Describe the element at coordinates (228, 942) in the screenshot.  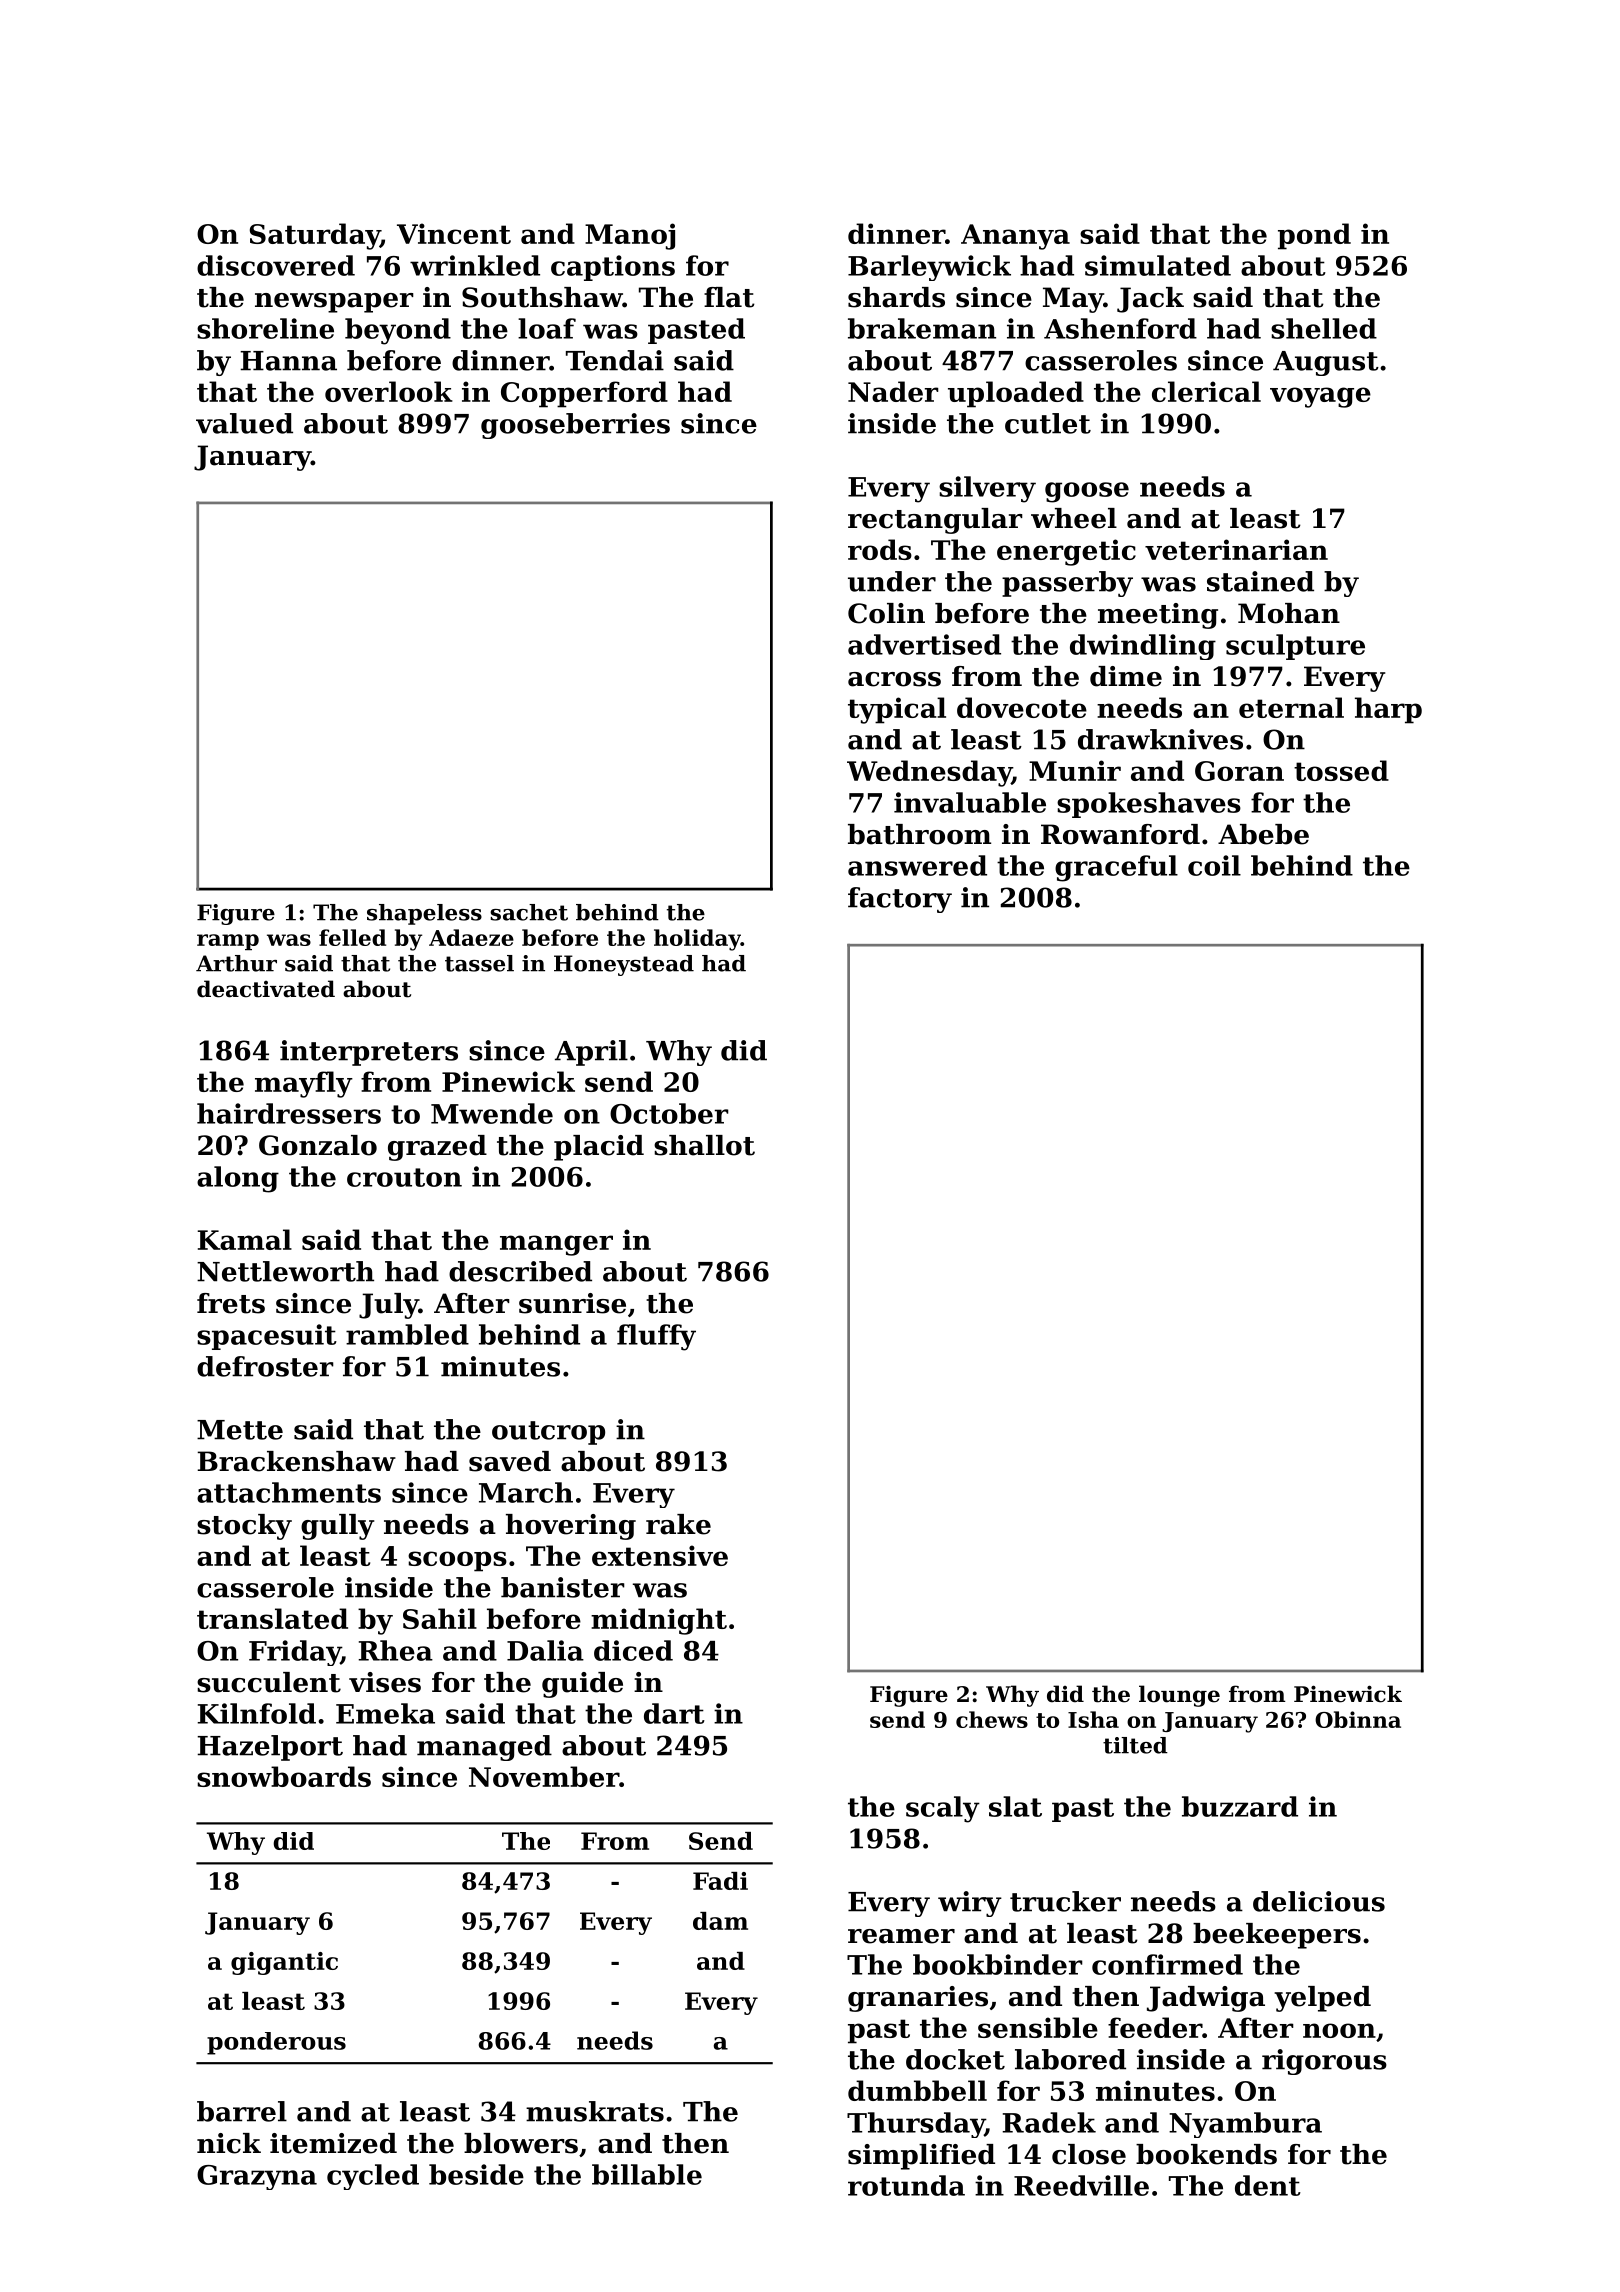
I see `ramp` at that location.
